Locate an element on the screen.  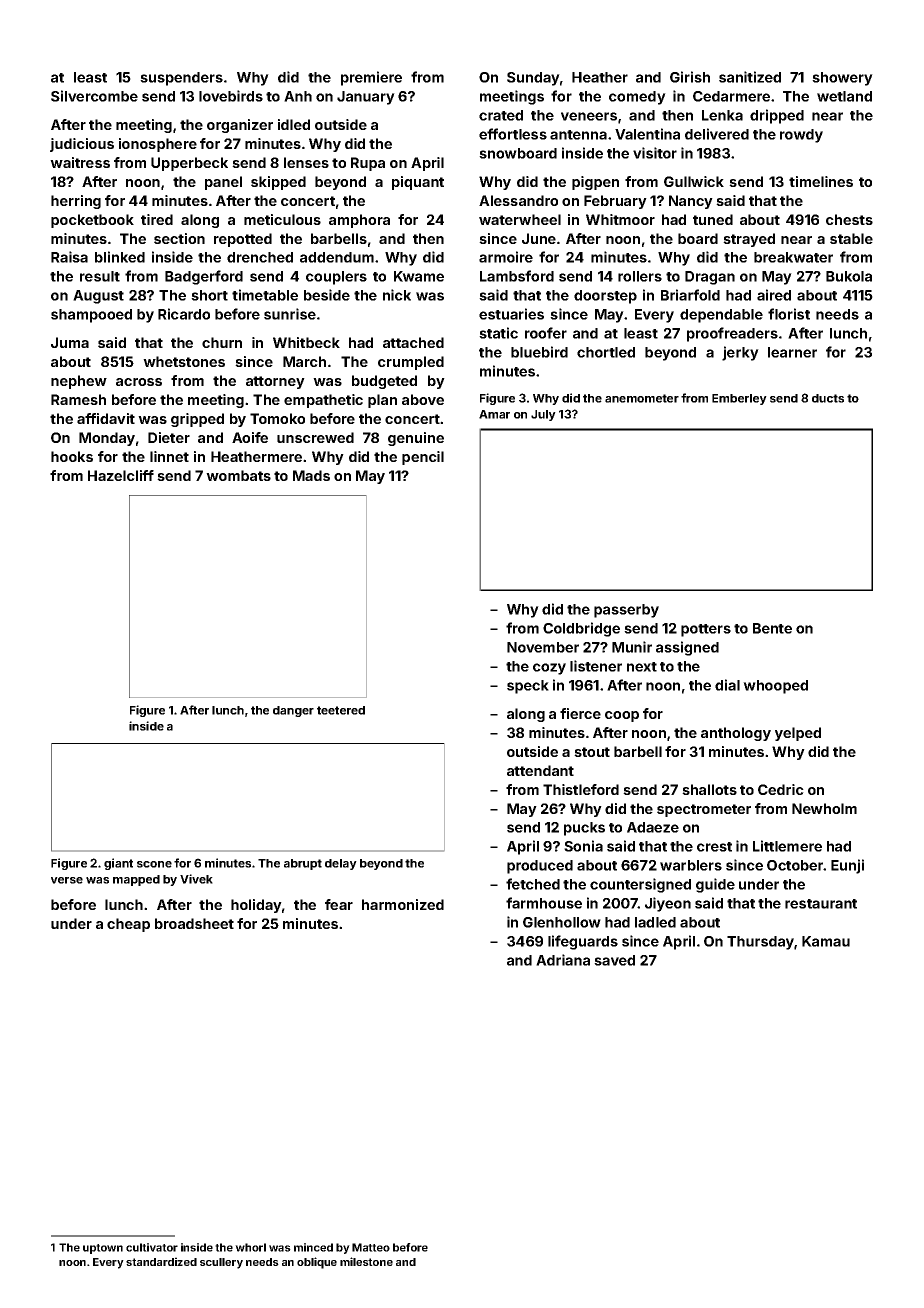
milestone is located at coordinates (366, 1261).
